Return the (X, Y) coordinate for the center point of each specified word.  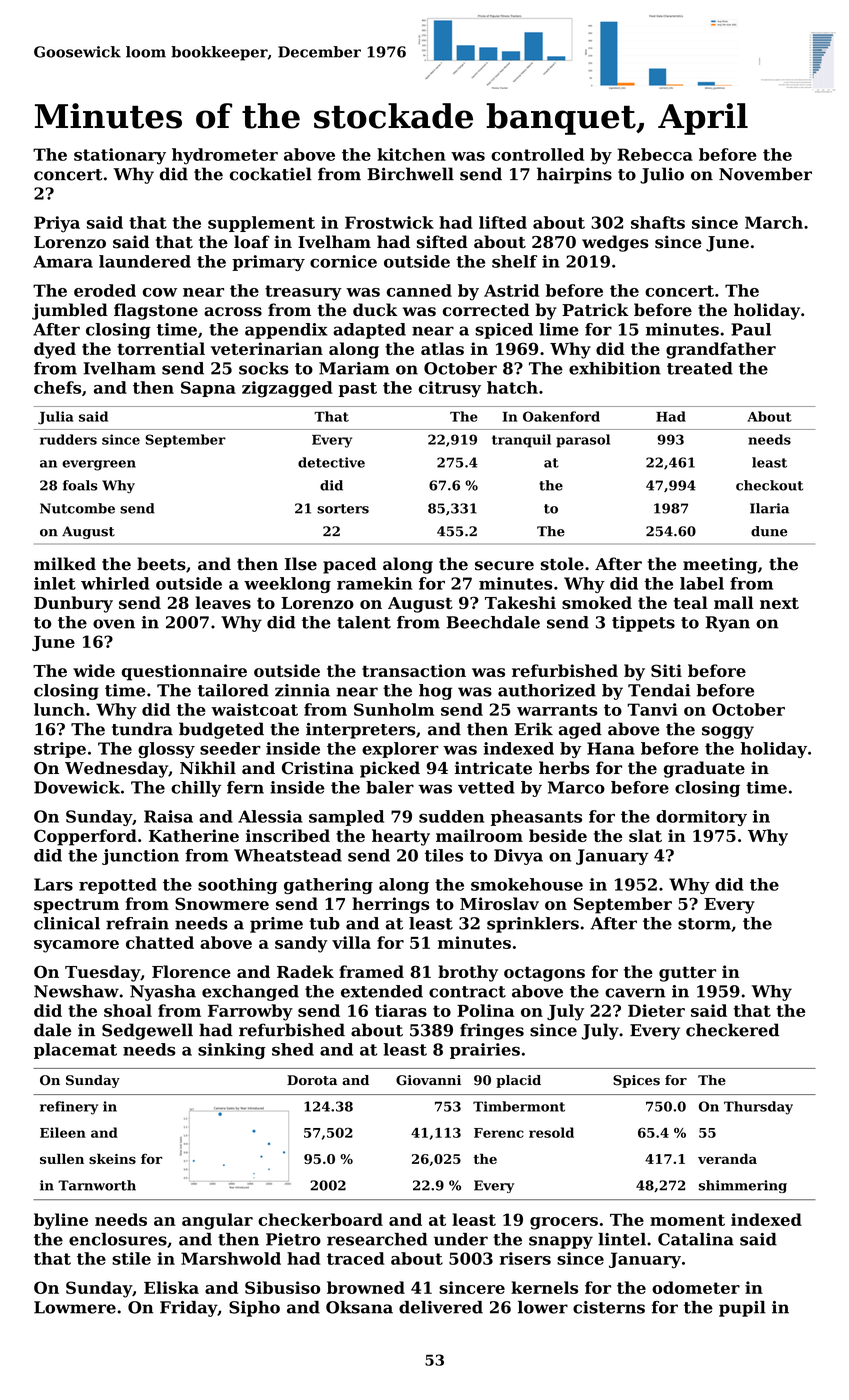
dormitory (701, 818)
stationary (120, 156)
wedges (615, 243)
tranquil (521, 441)
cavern (635, 993)
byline (61, 1221)
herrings (391, 905)
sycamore (76, 946)
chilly (196, 789)
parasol (583, 441)
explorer (400, 750)
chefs (57, 387)
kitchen (411, 154)
